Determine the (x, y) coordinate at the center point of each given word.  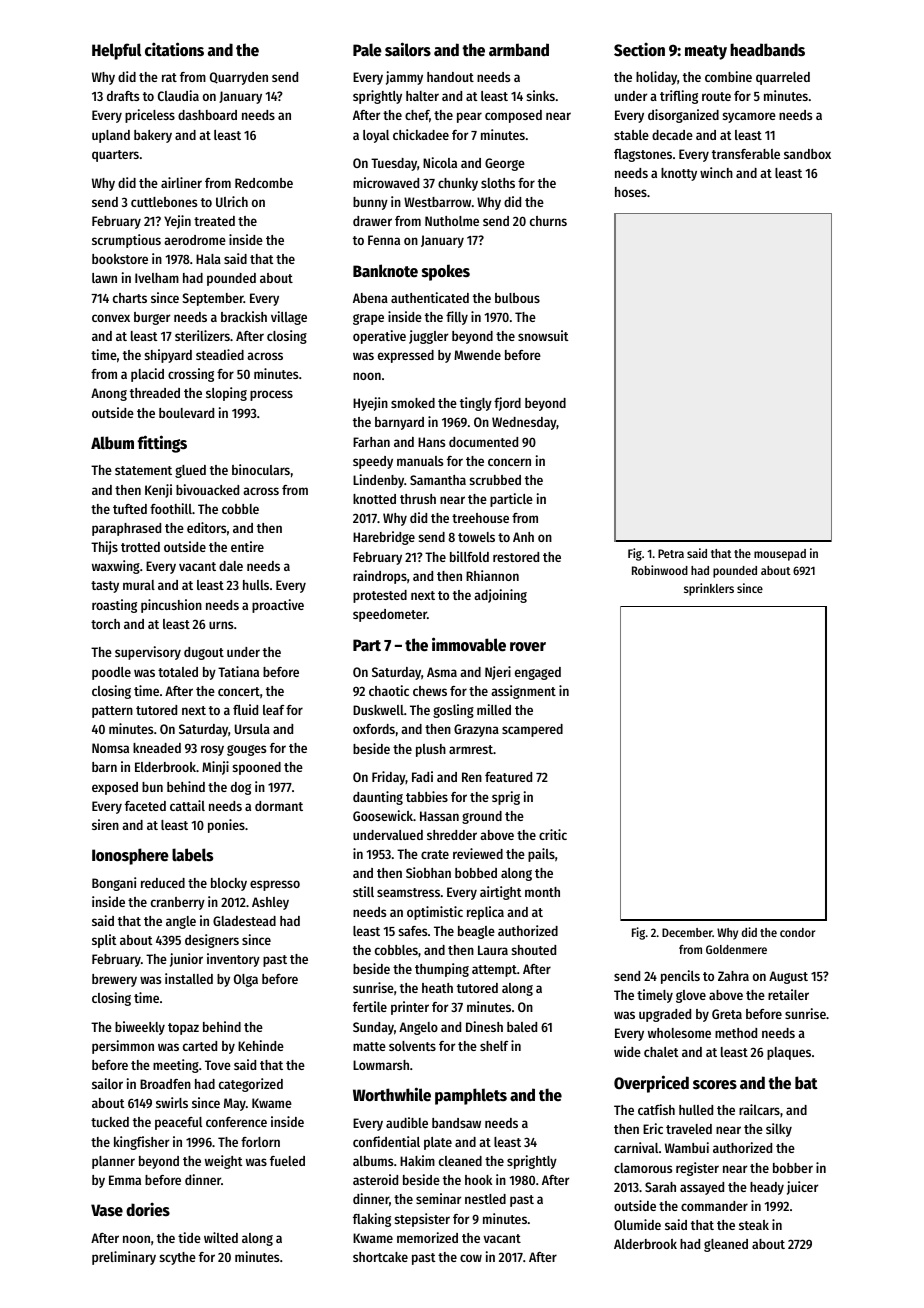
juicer (802, 1188)
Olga (246, 980)
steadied (220, 354)
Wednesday (524, 423)
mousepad (780, 555)
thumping (442, 970)
